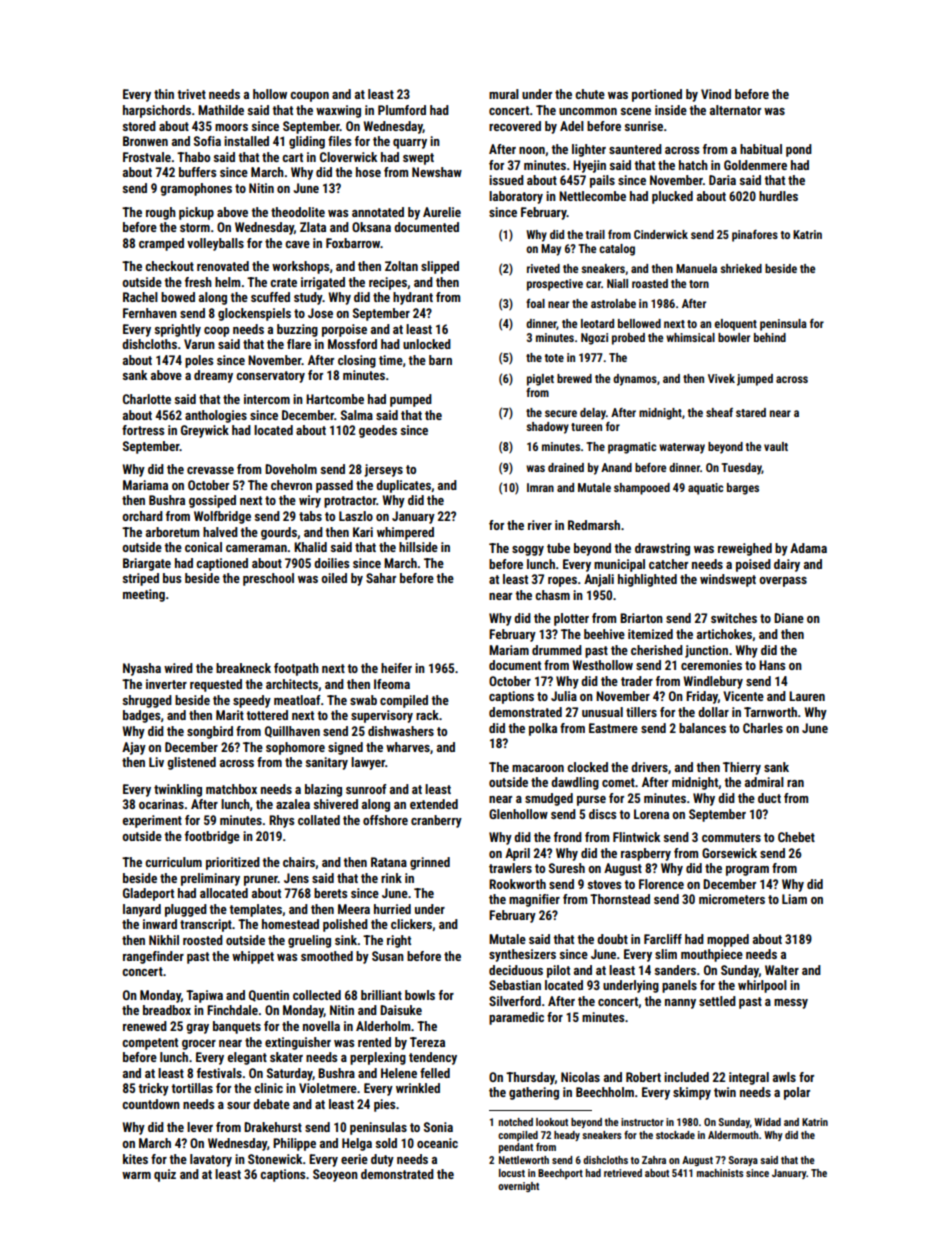 Image resolution: width=952 pixels, height=1233 pixels. Describe the element at coordinates (764, 782) in the page. I see `admiral` at that location.
